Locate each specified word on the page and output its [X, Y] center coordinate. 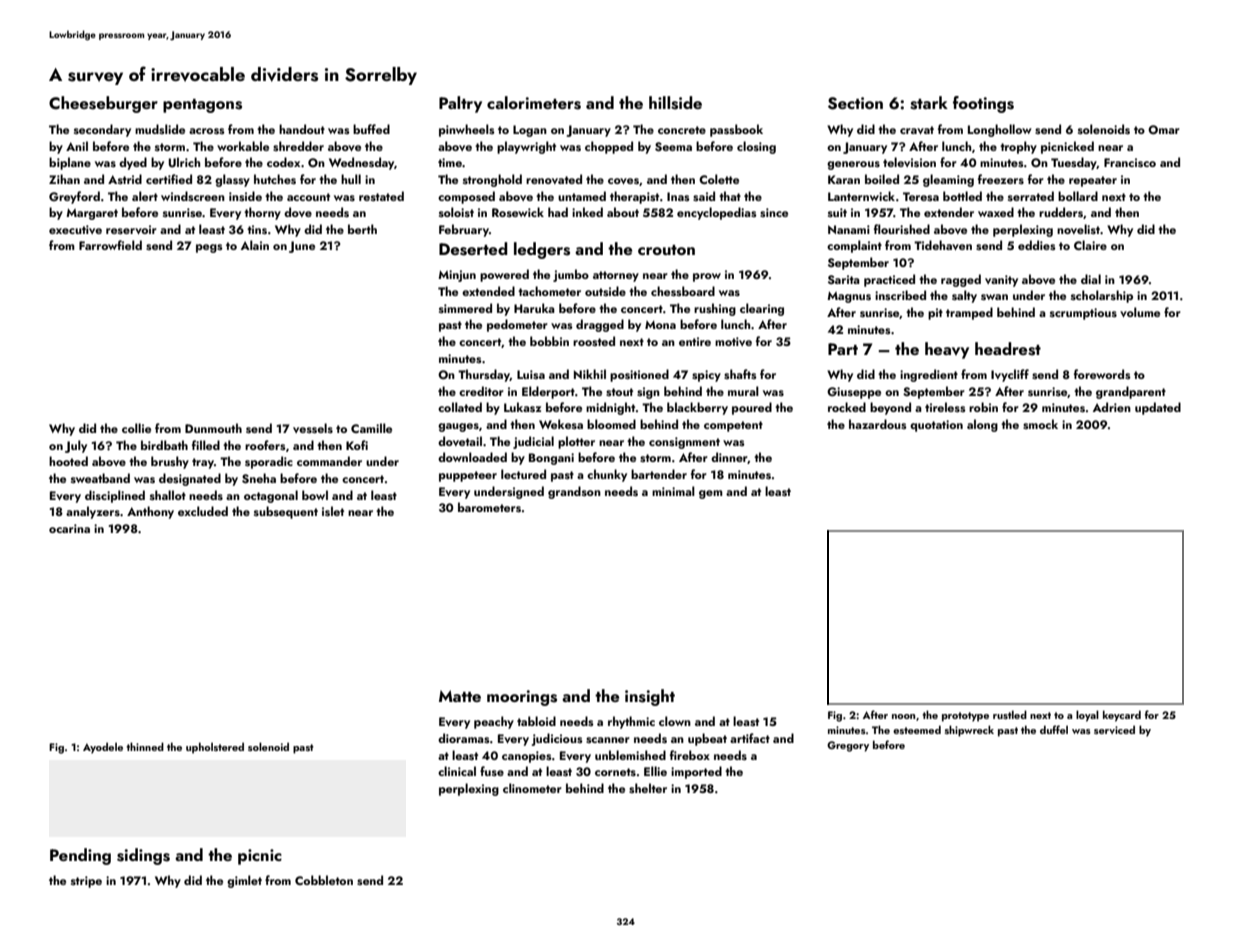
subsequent [286, 512]
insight [650, 697]
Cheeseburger [103, 104]
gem [711, 494]
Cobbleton [324, 880]
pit [935, 314]
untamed [582, 196]
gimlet [244, 881]
